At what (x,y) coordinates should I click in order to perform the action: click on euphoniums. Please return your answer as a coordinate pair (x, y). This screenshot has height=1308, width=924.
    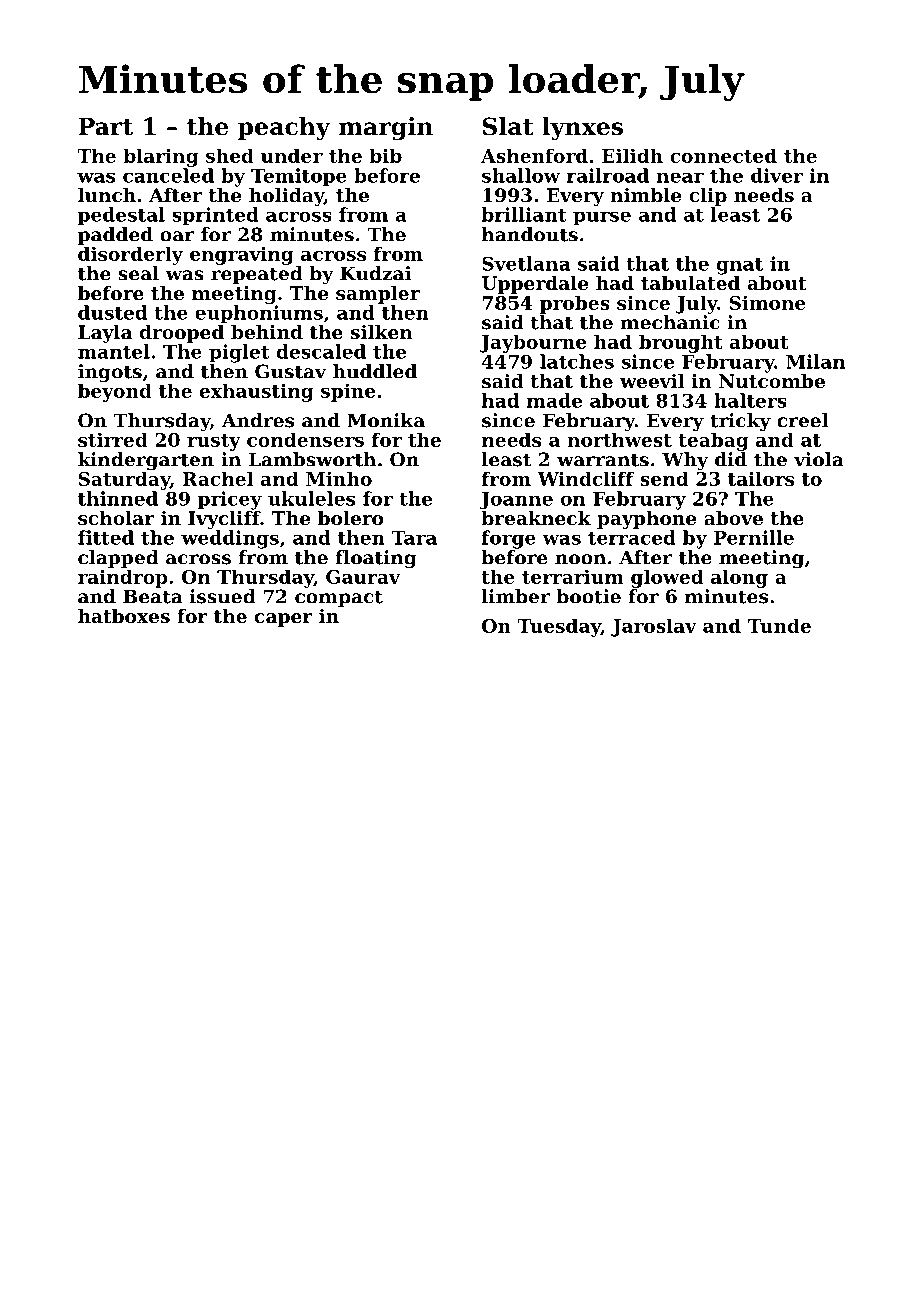
    Looking at the image, I should click on (259, 314).
